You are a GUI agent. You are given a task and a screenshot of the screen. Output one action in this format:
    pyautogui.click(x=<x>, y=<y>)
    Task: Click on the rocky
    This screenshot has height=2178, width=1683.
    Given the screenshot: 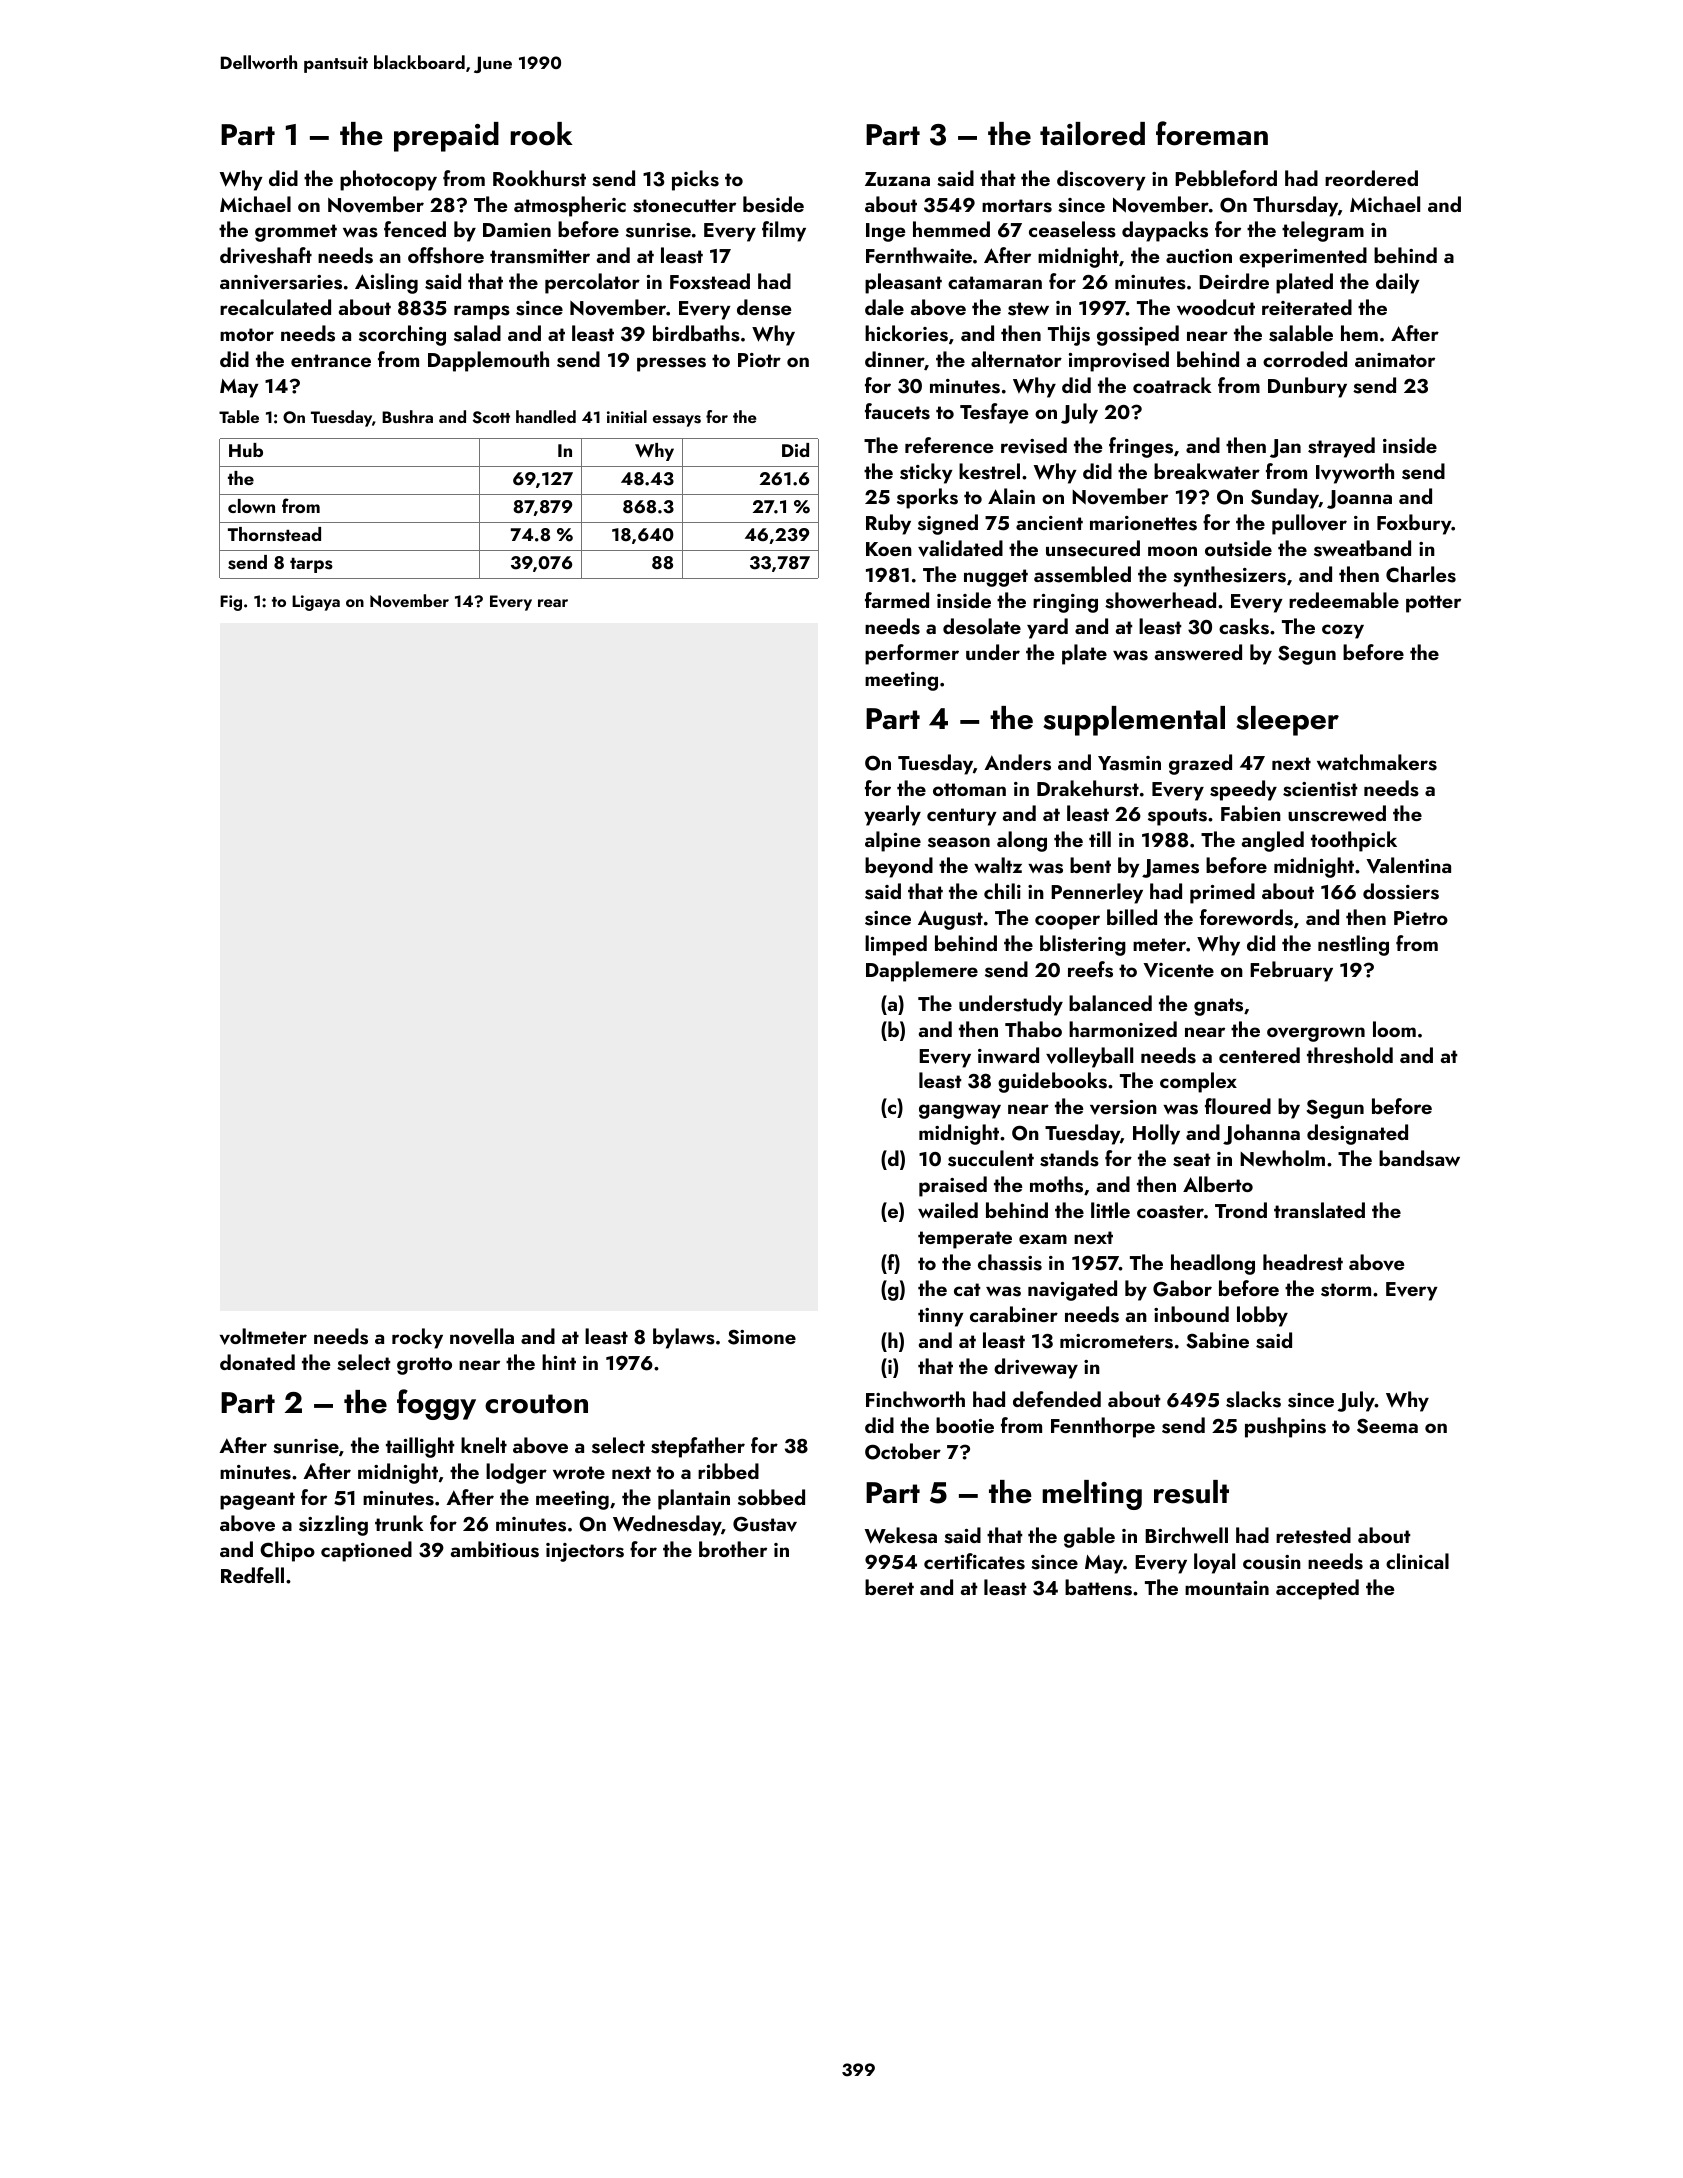 What is the action you would take?
    pyautogui.click(x=417, y=1338)
